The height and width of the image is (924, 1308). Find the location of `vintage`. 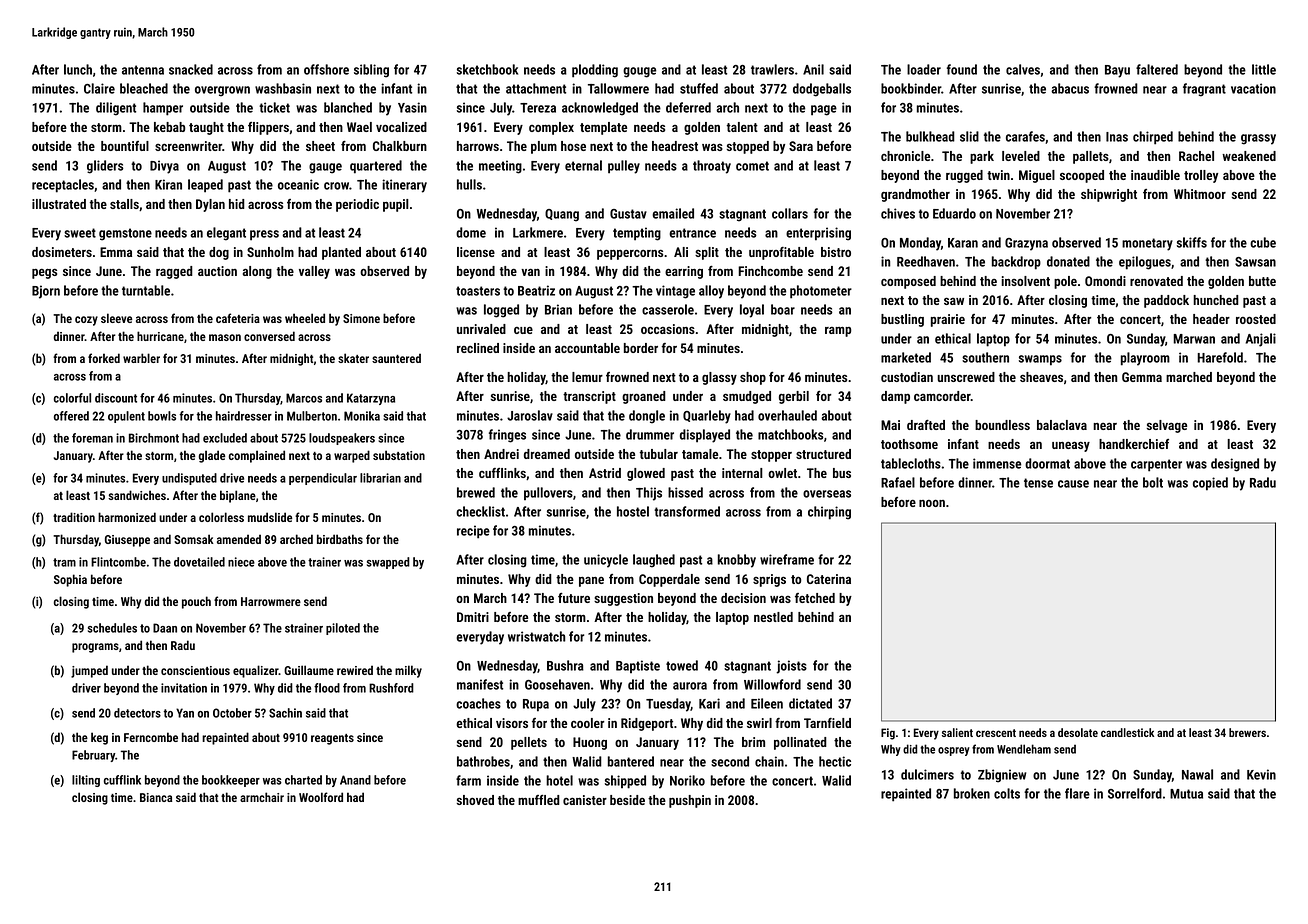

vintage is located at coordinates (675, 292).
